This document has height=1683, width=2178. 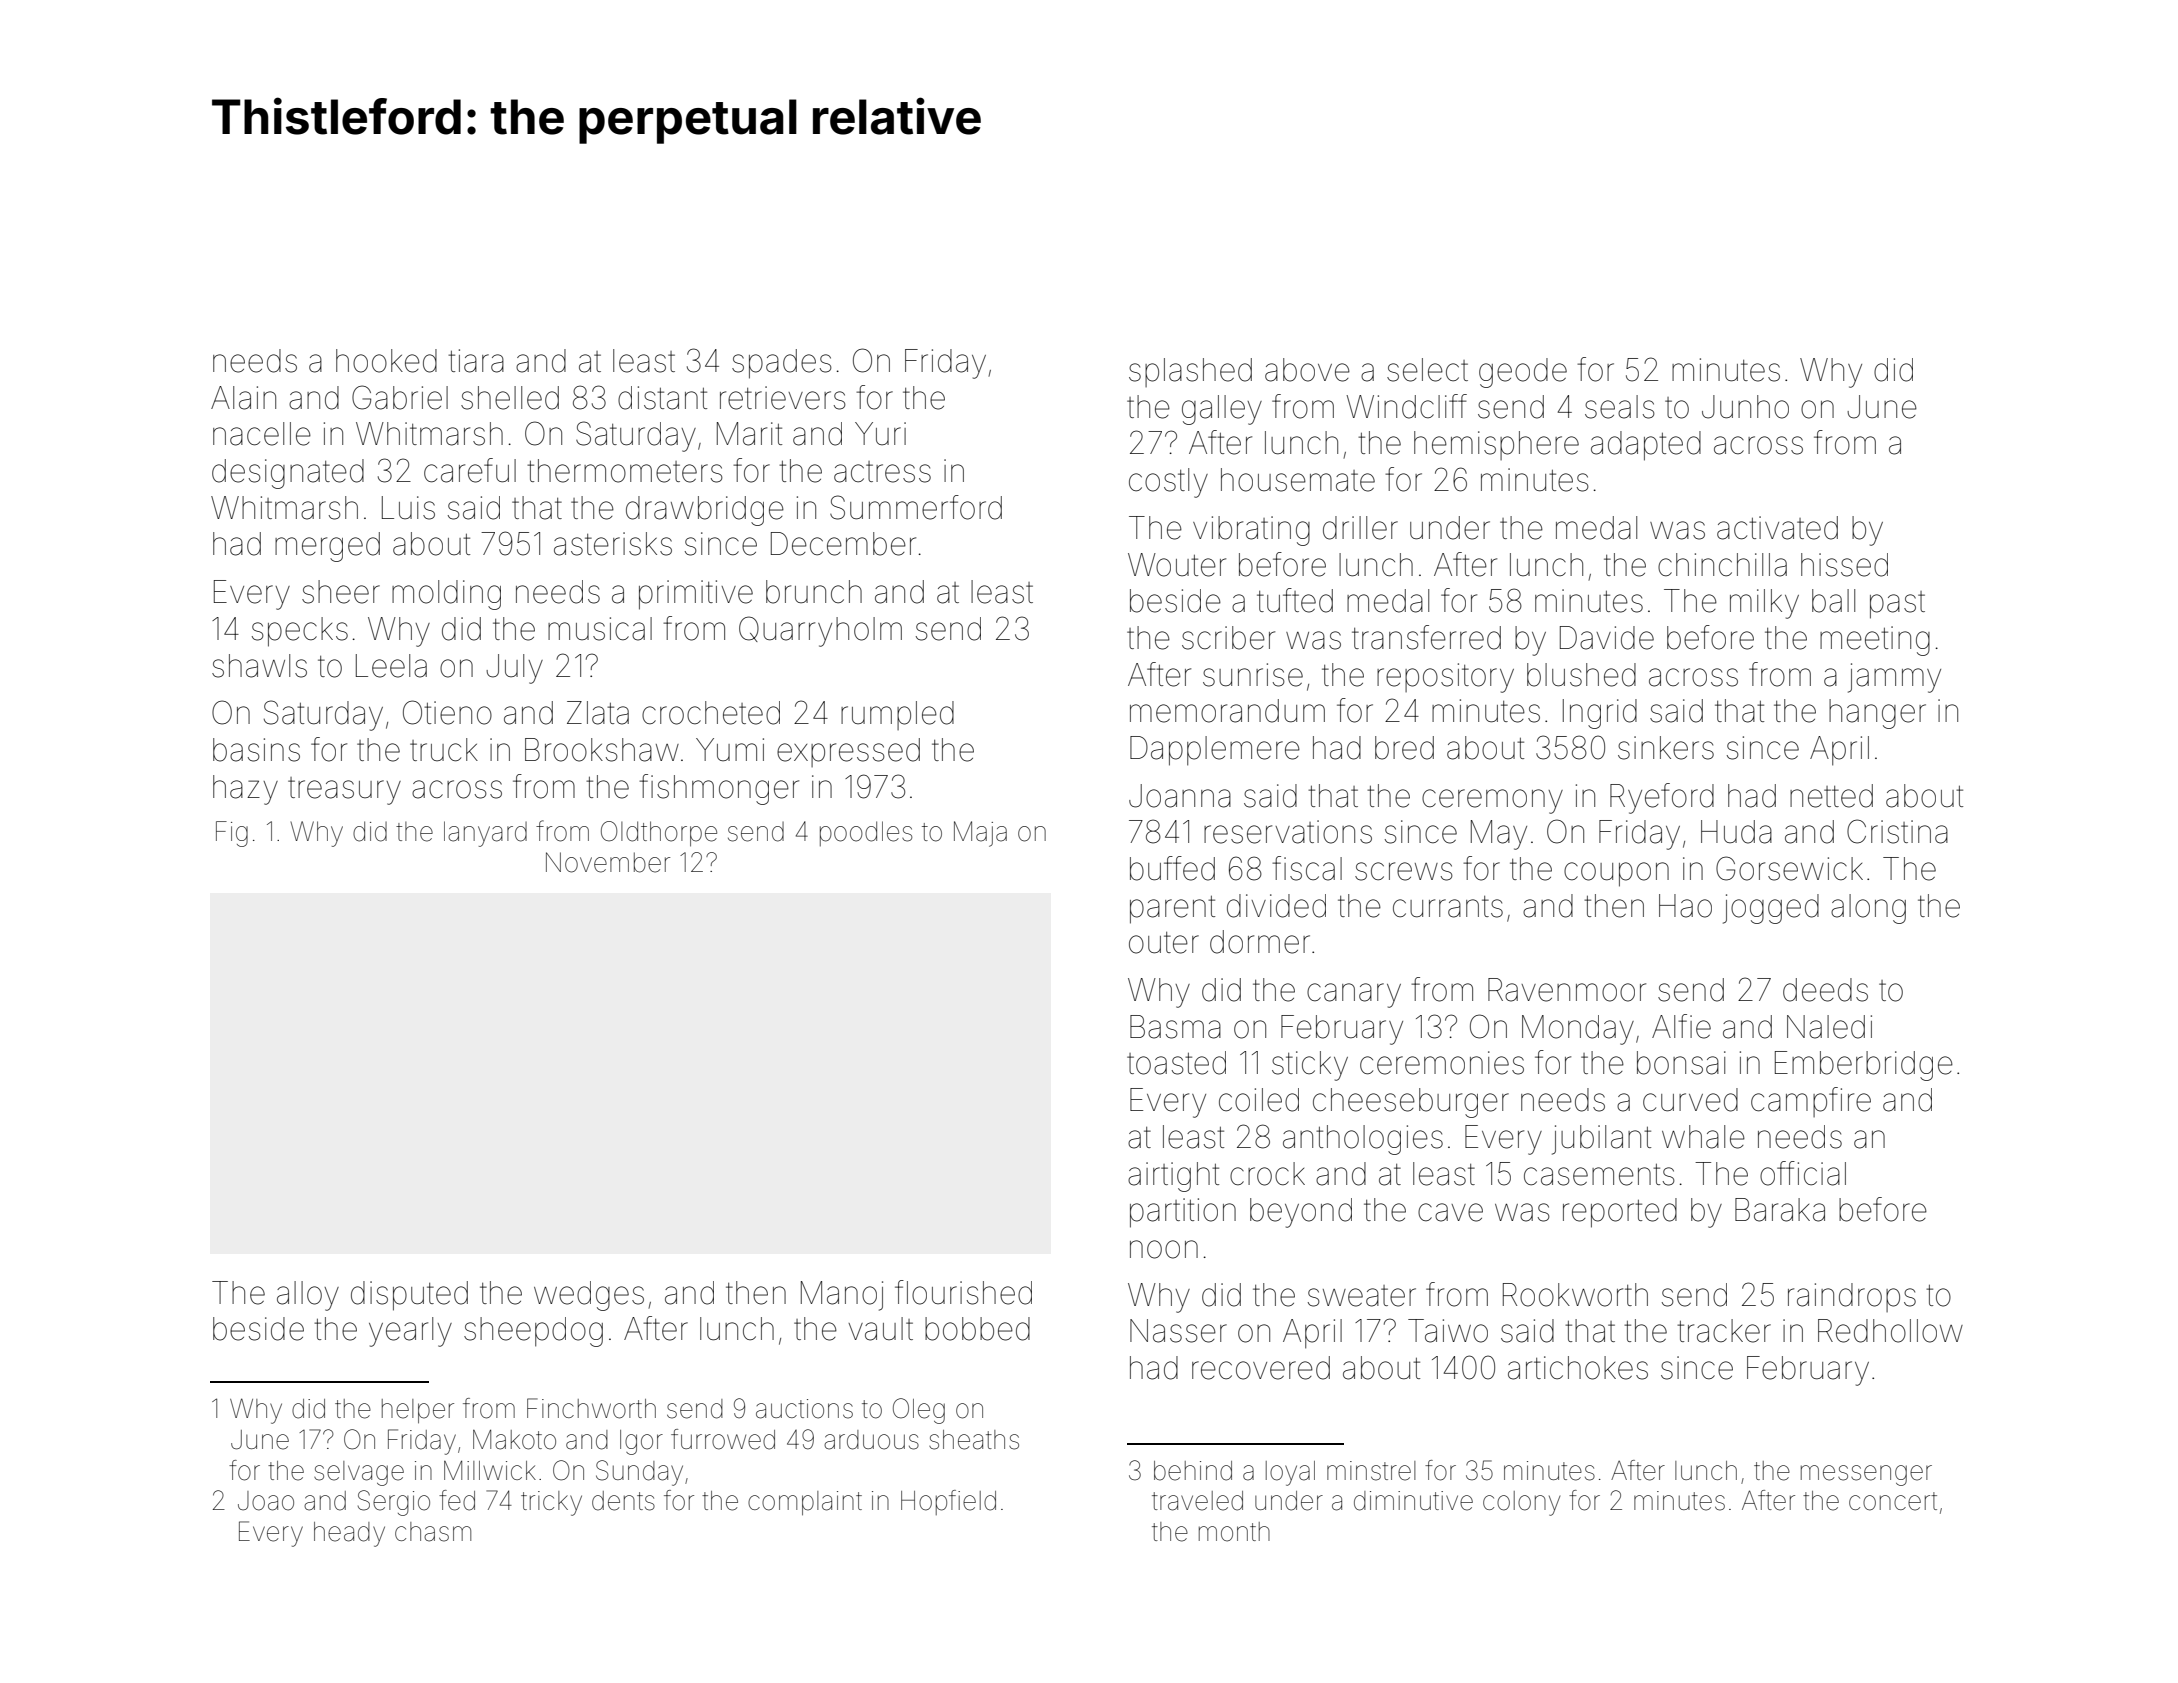 I want to click on dormer, so click(x=1260, y=942).
